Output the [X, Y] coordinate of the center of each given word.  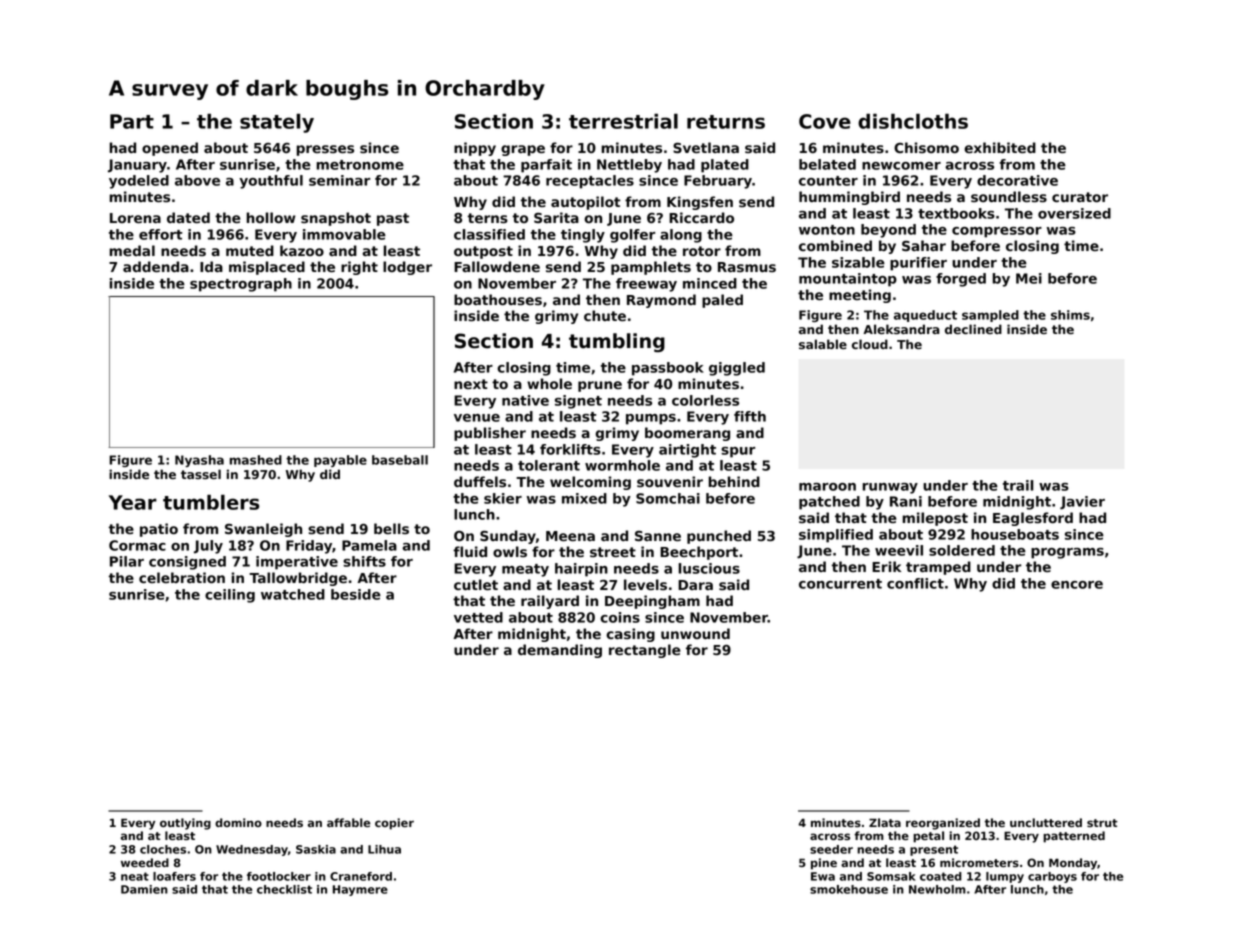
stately [277, 123]
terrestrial [623, 121]
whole [549, 383]
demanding [560, 651]
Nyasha [199, 461]
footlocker [279, 876]
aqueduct [925, 316]
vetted [478, 617]
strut [1102, 823]
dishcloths [913, 121]
